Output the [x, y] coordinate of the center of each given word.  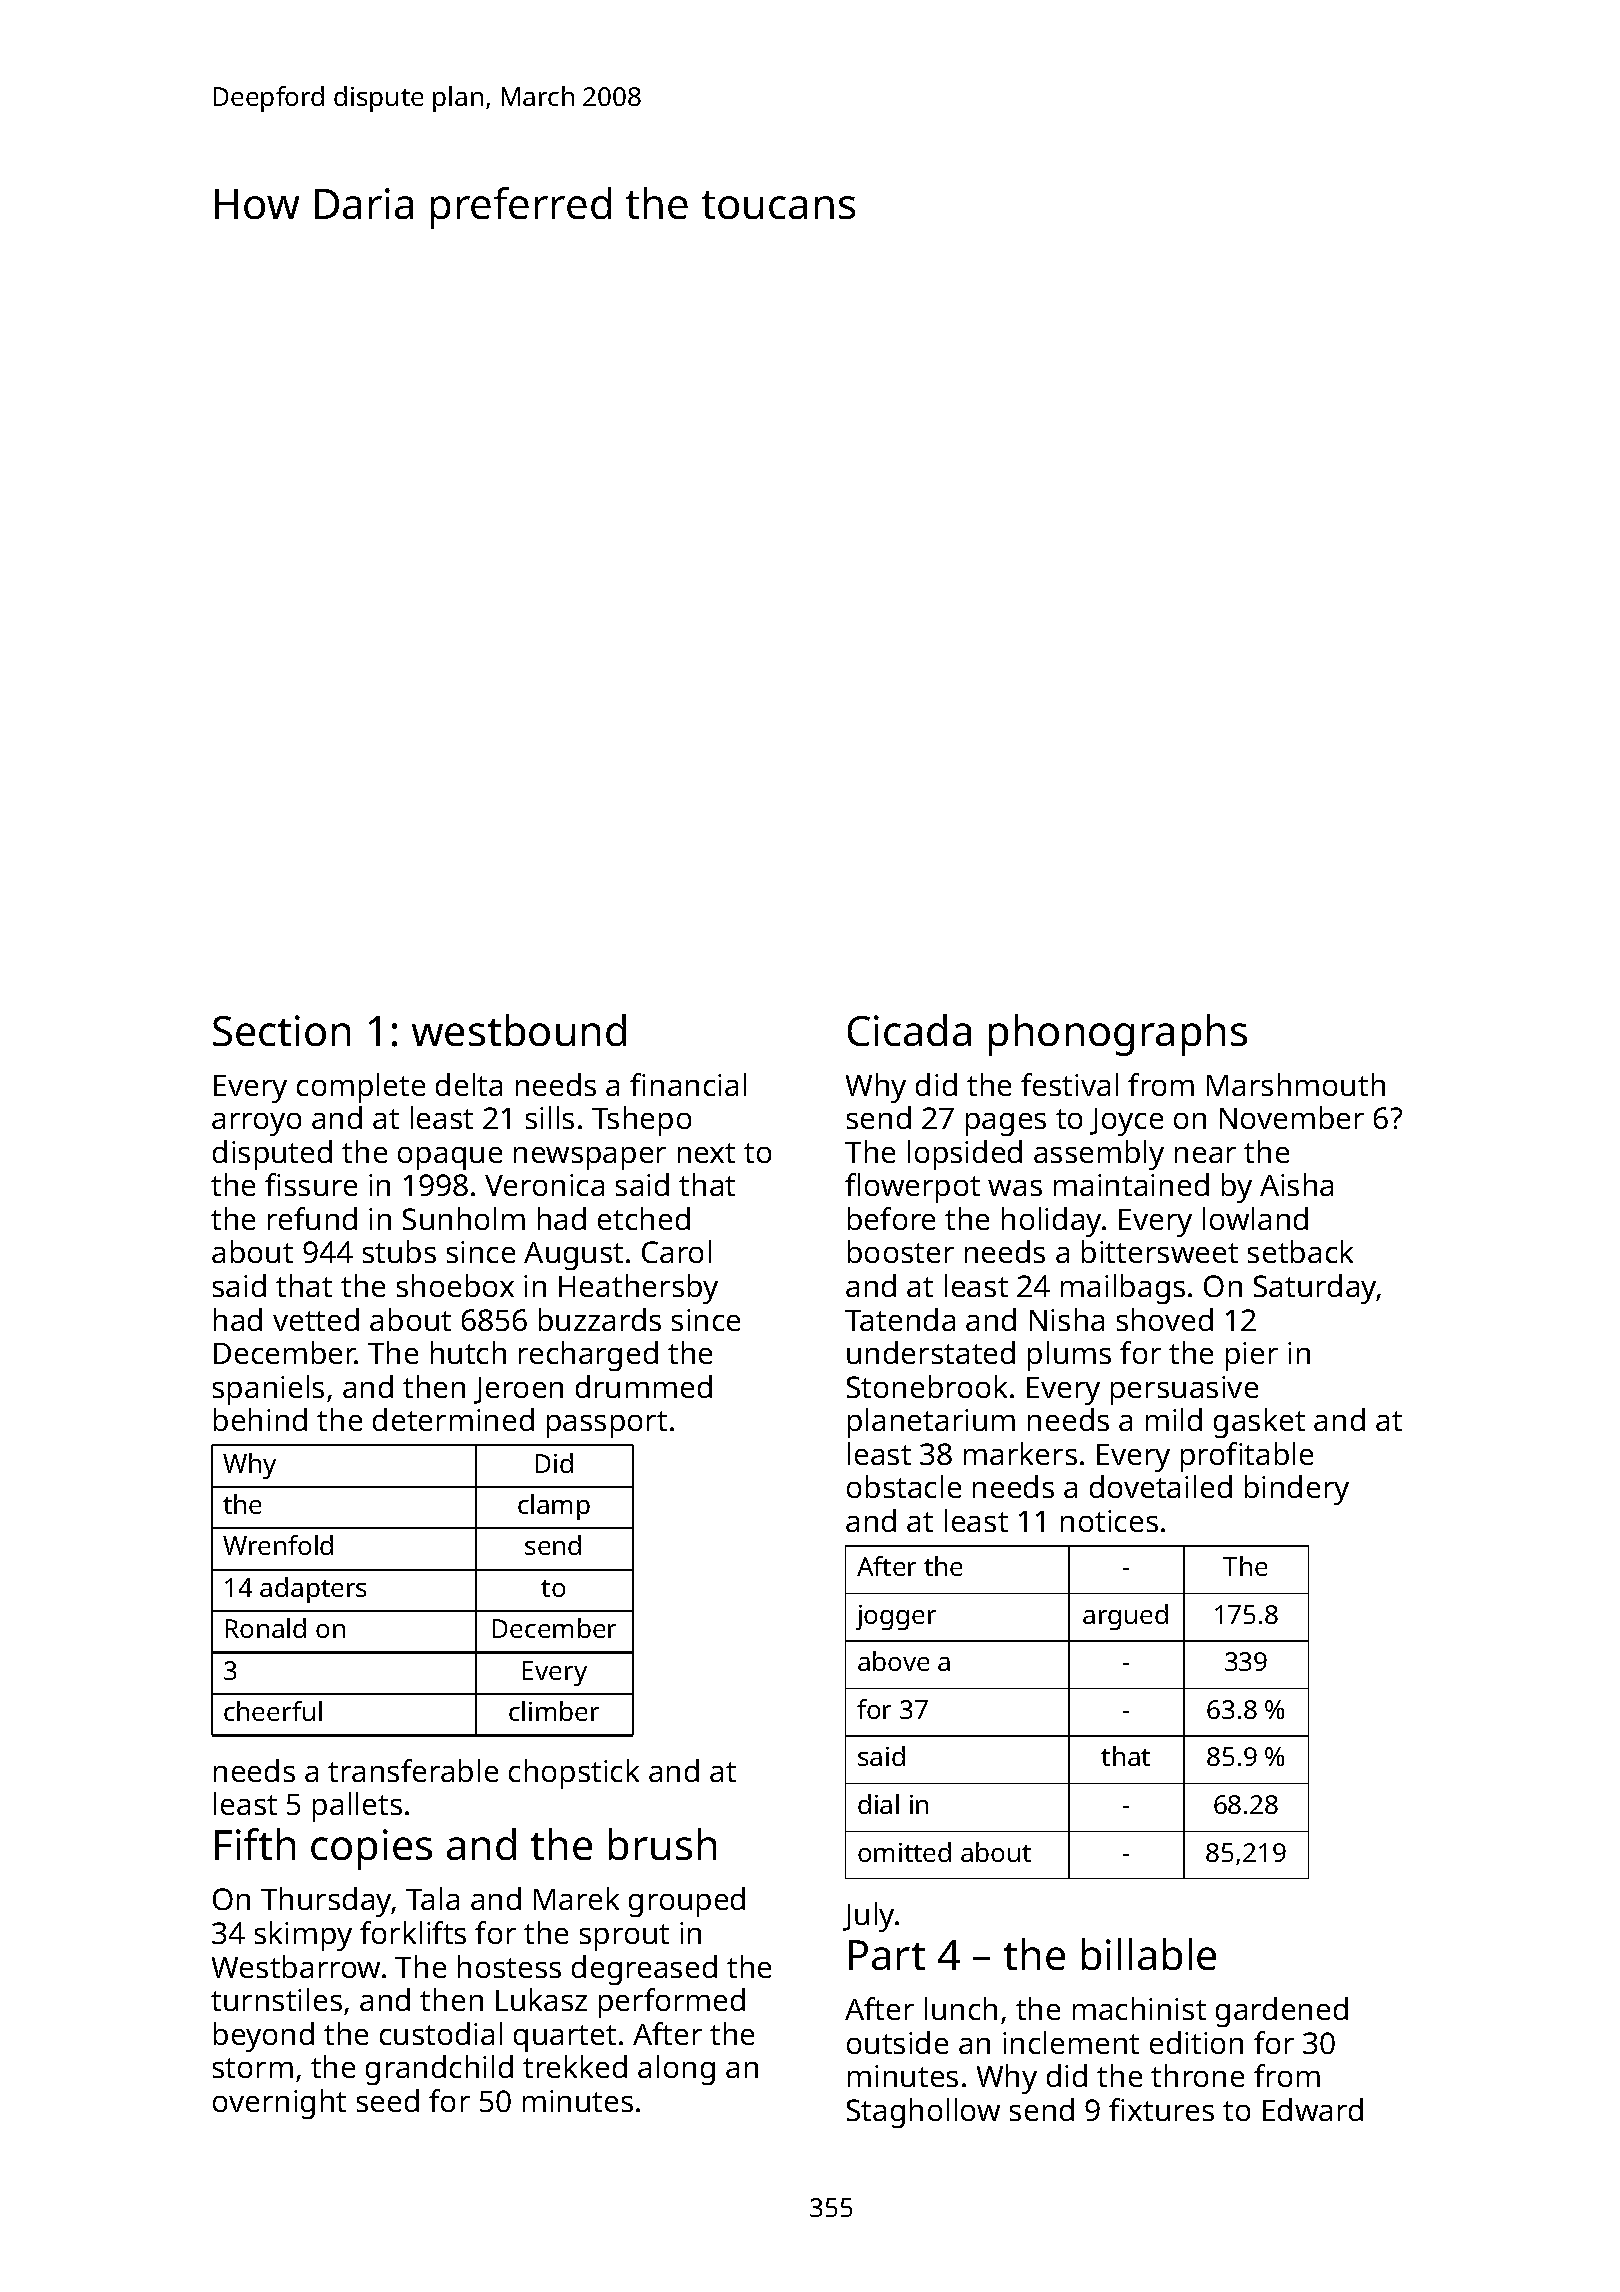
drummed [644, 1386]
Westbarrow [296, 1966]
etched [644, 1218]
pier [1252, 1356]
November [1292, 1117]
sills [550, 1117]
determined [453, 1419]
